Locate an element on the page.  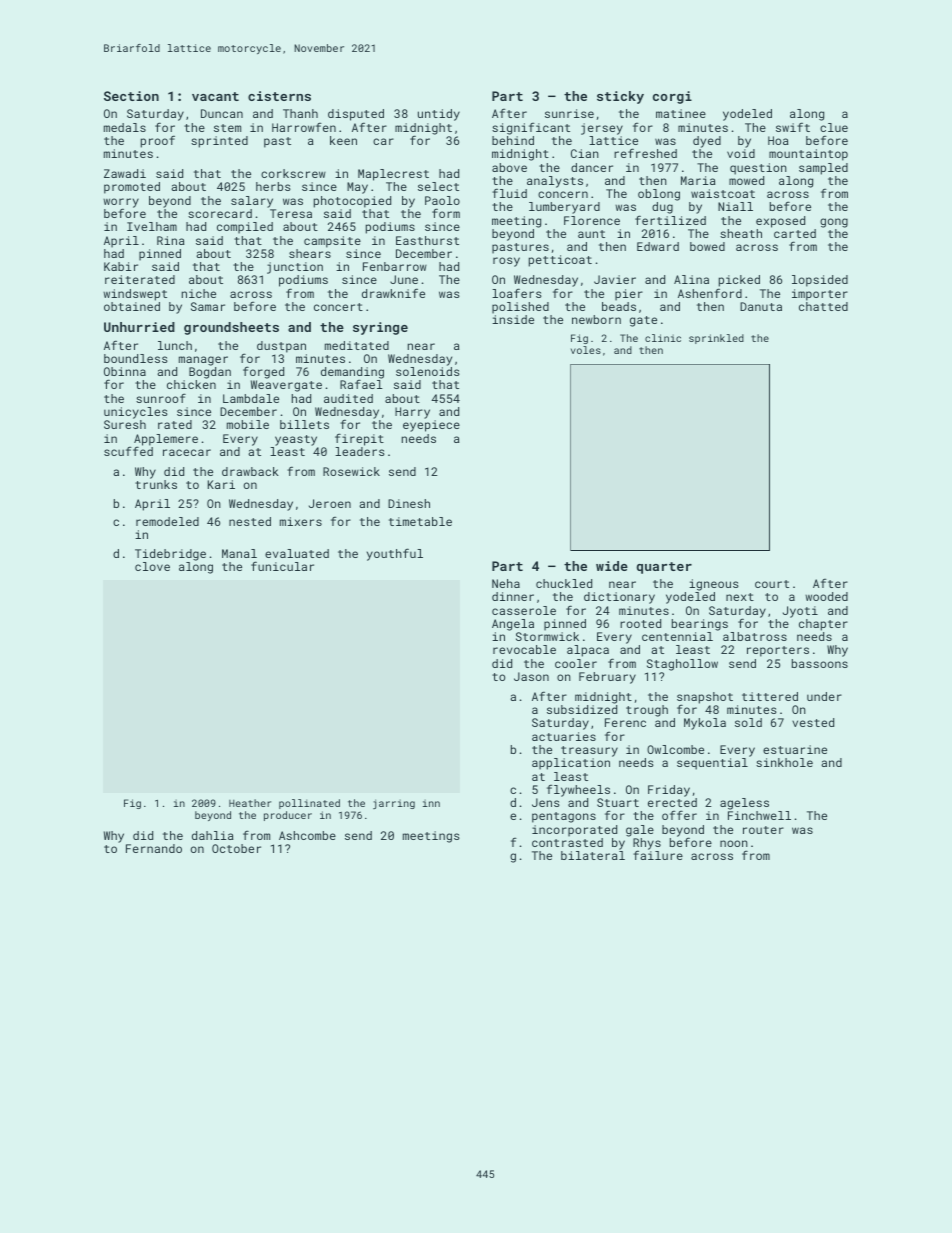
Fernando is located at coordinates (154, 848).
